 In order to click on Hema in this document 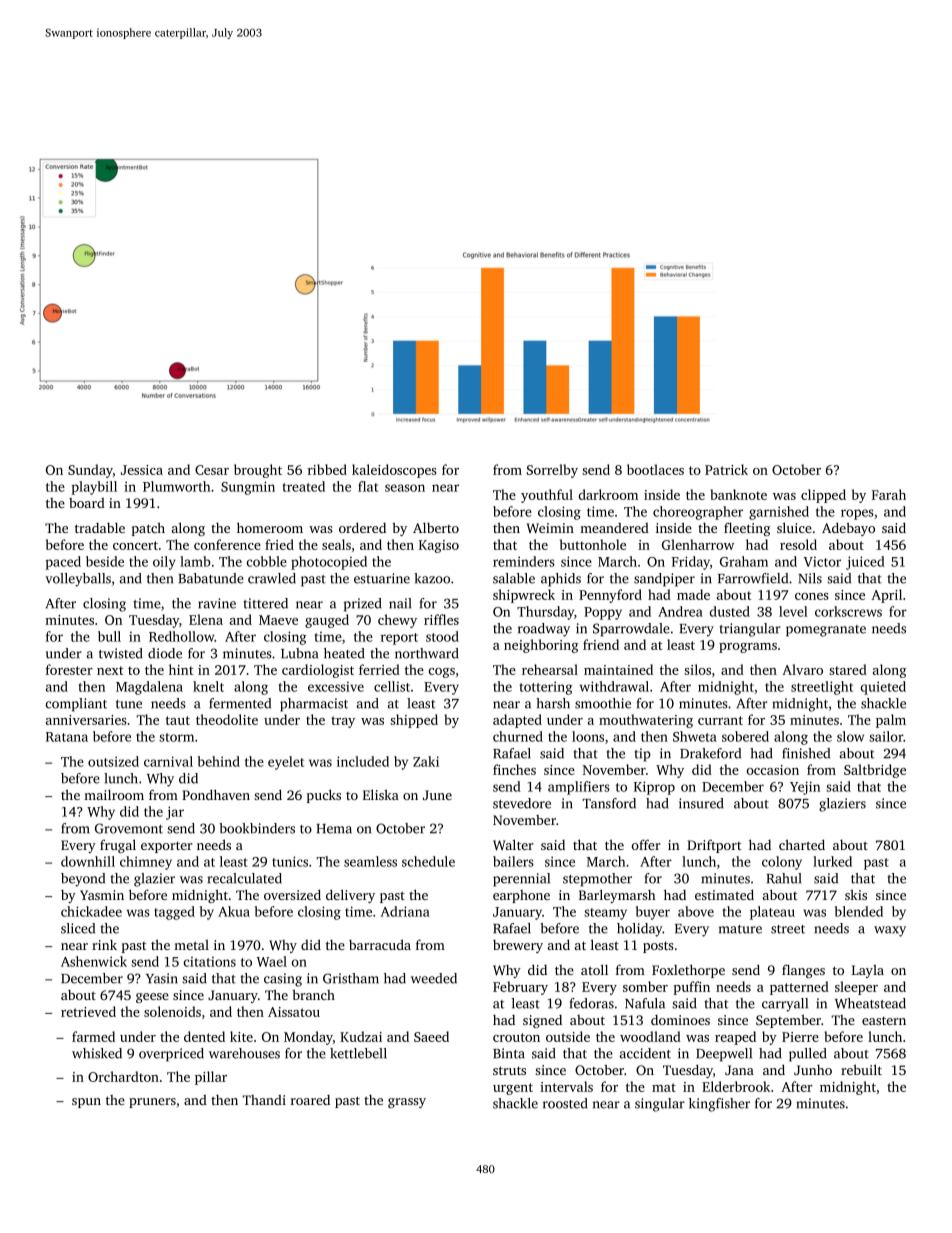, I will do `click(334, 829)`.
